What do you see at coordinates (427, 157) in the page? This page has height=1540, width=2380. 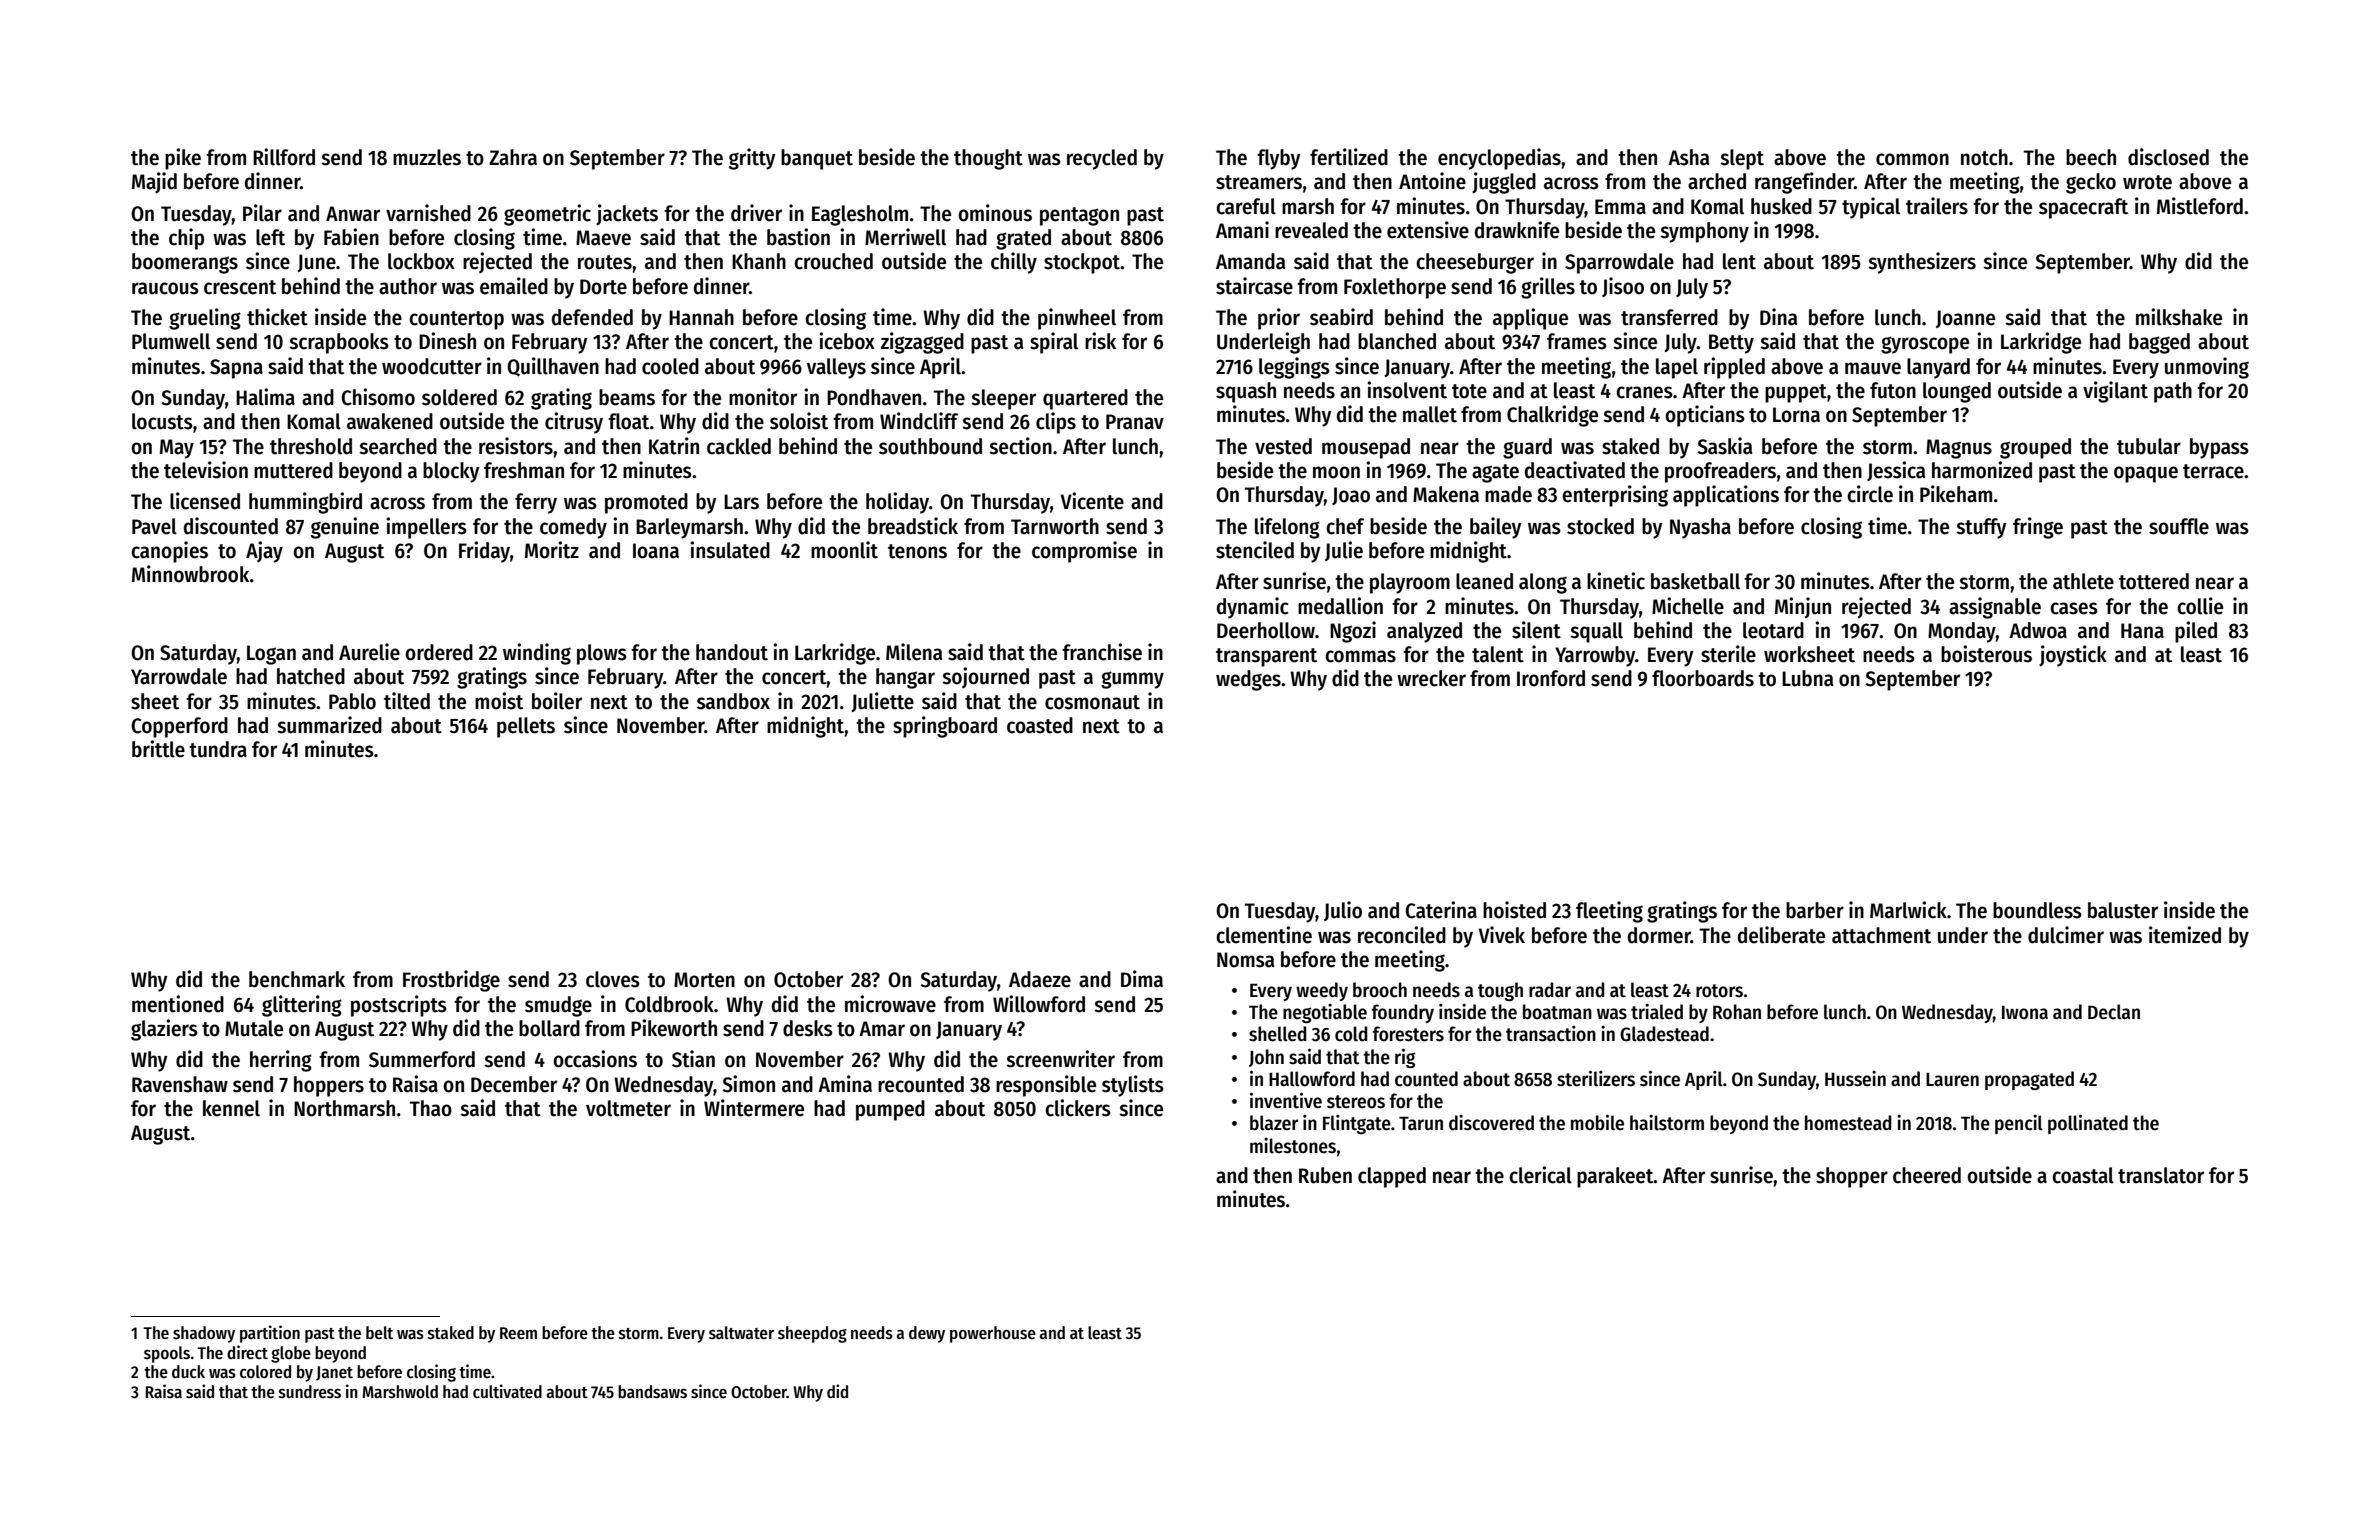 I see `muzzles` at bounding box center [427, 157].
